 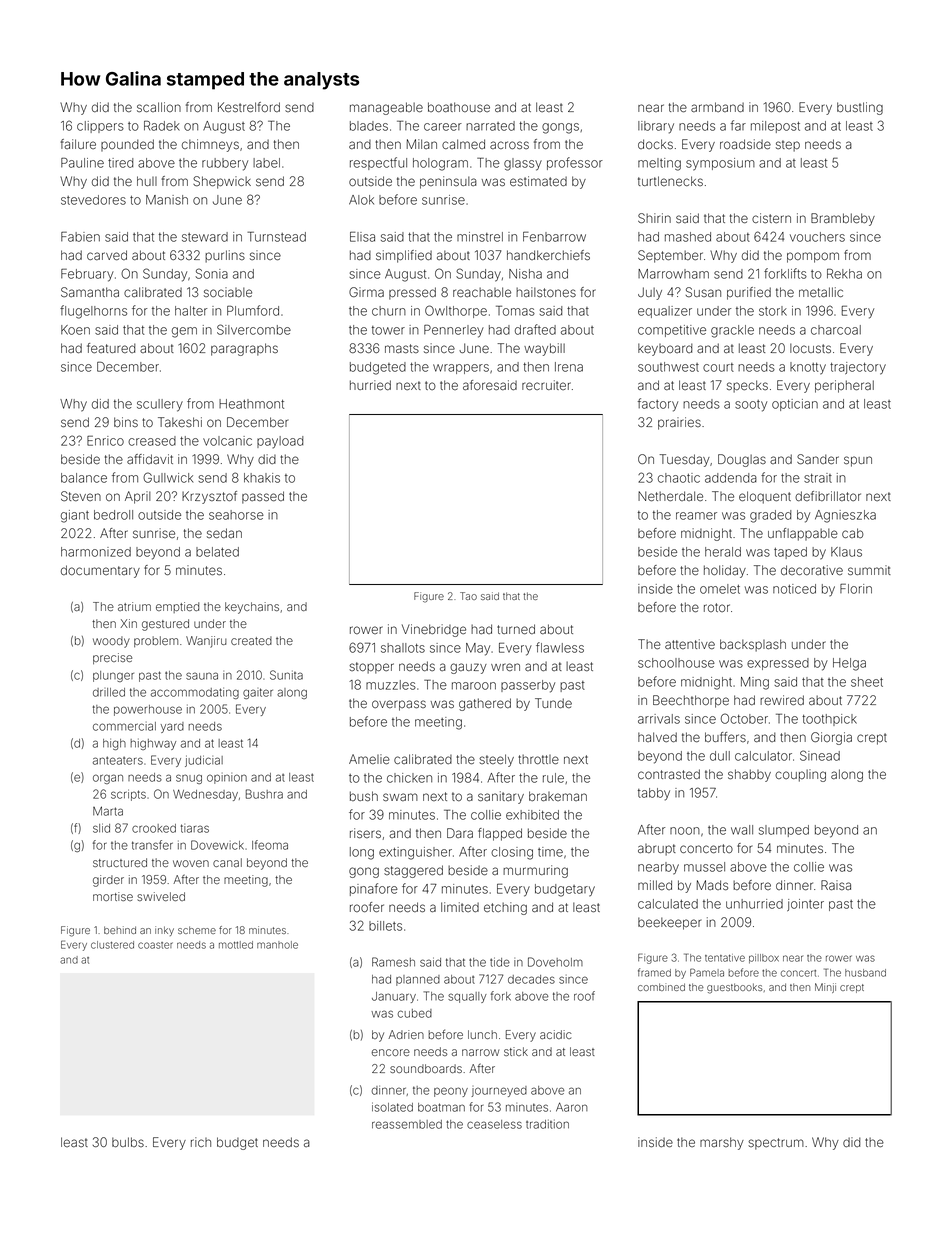 I want to click on passerby, so click(x=528, y=686).
